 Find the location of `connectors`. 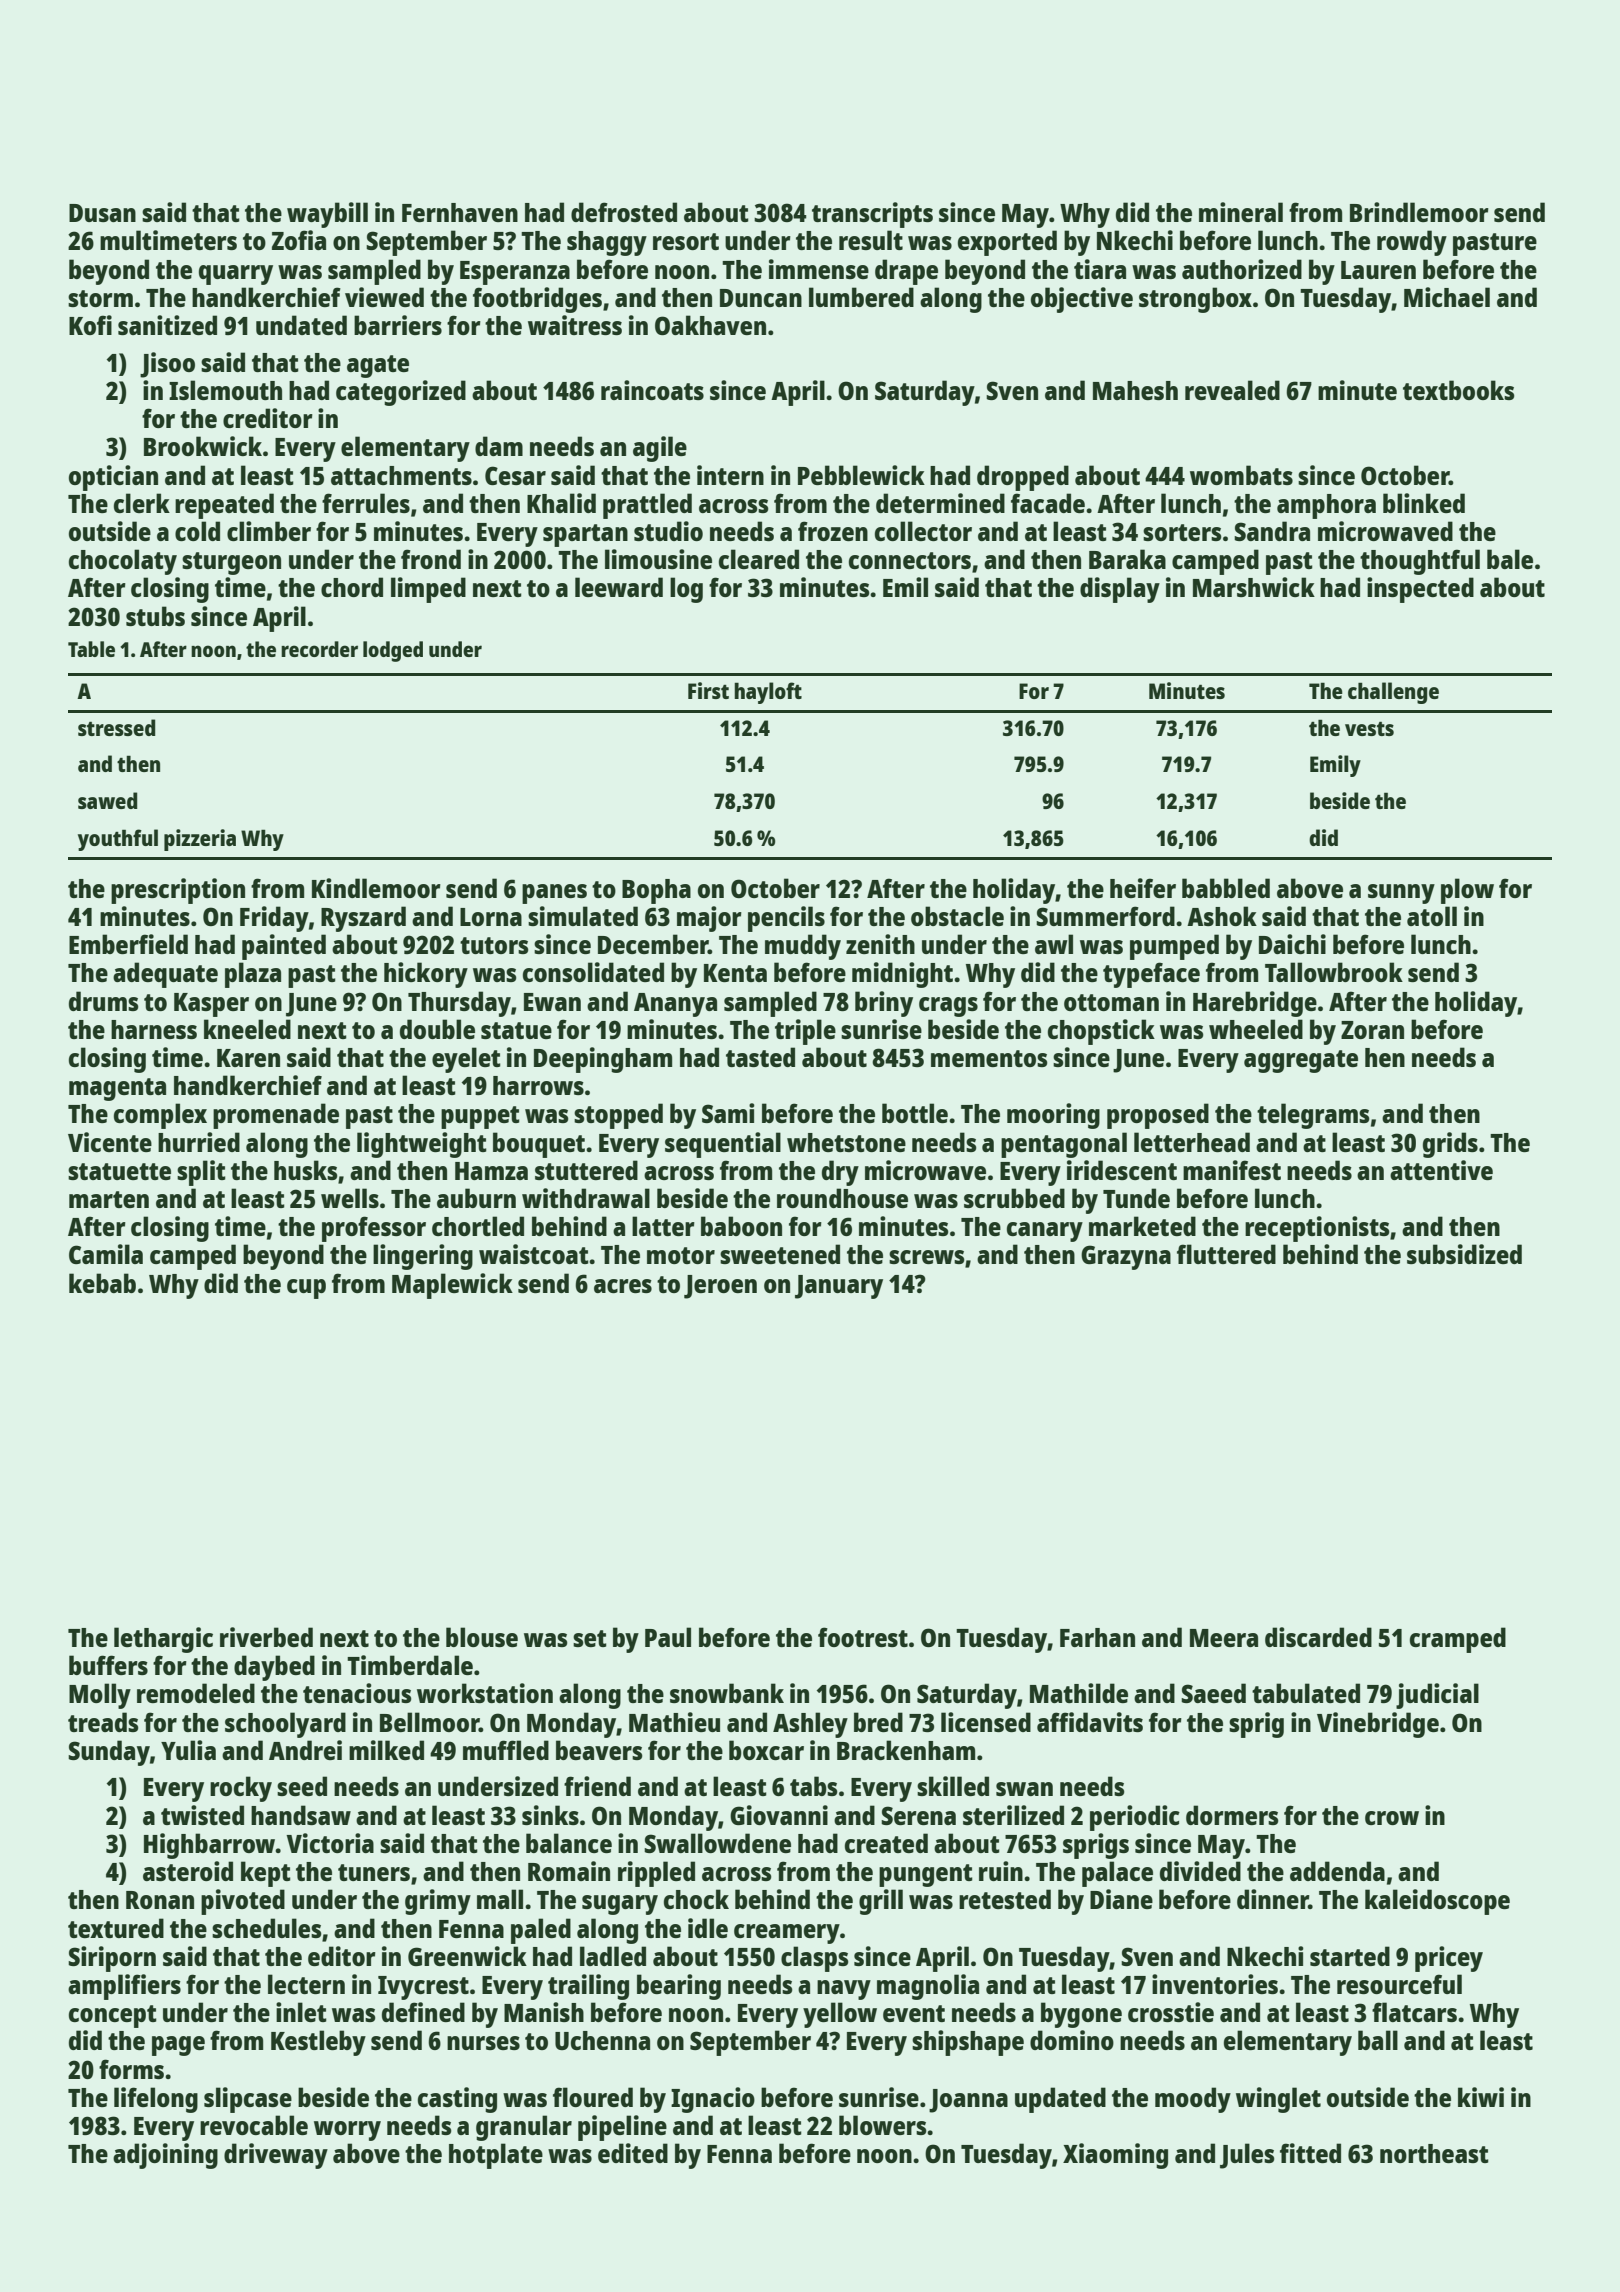

connectors is located at coordinates (910, 560).
